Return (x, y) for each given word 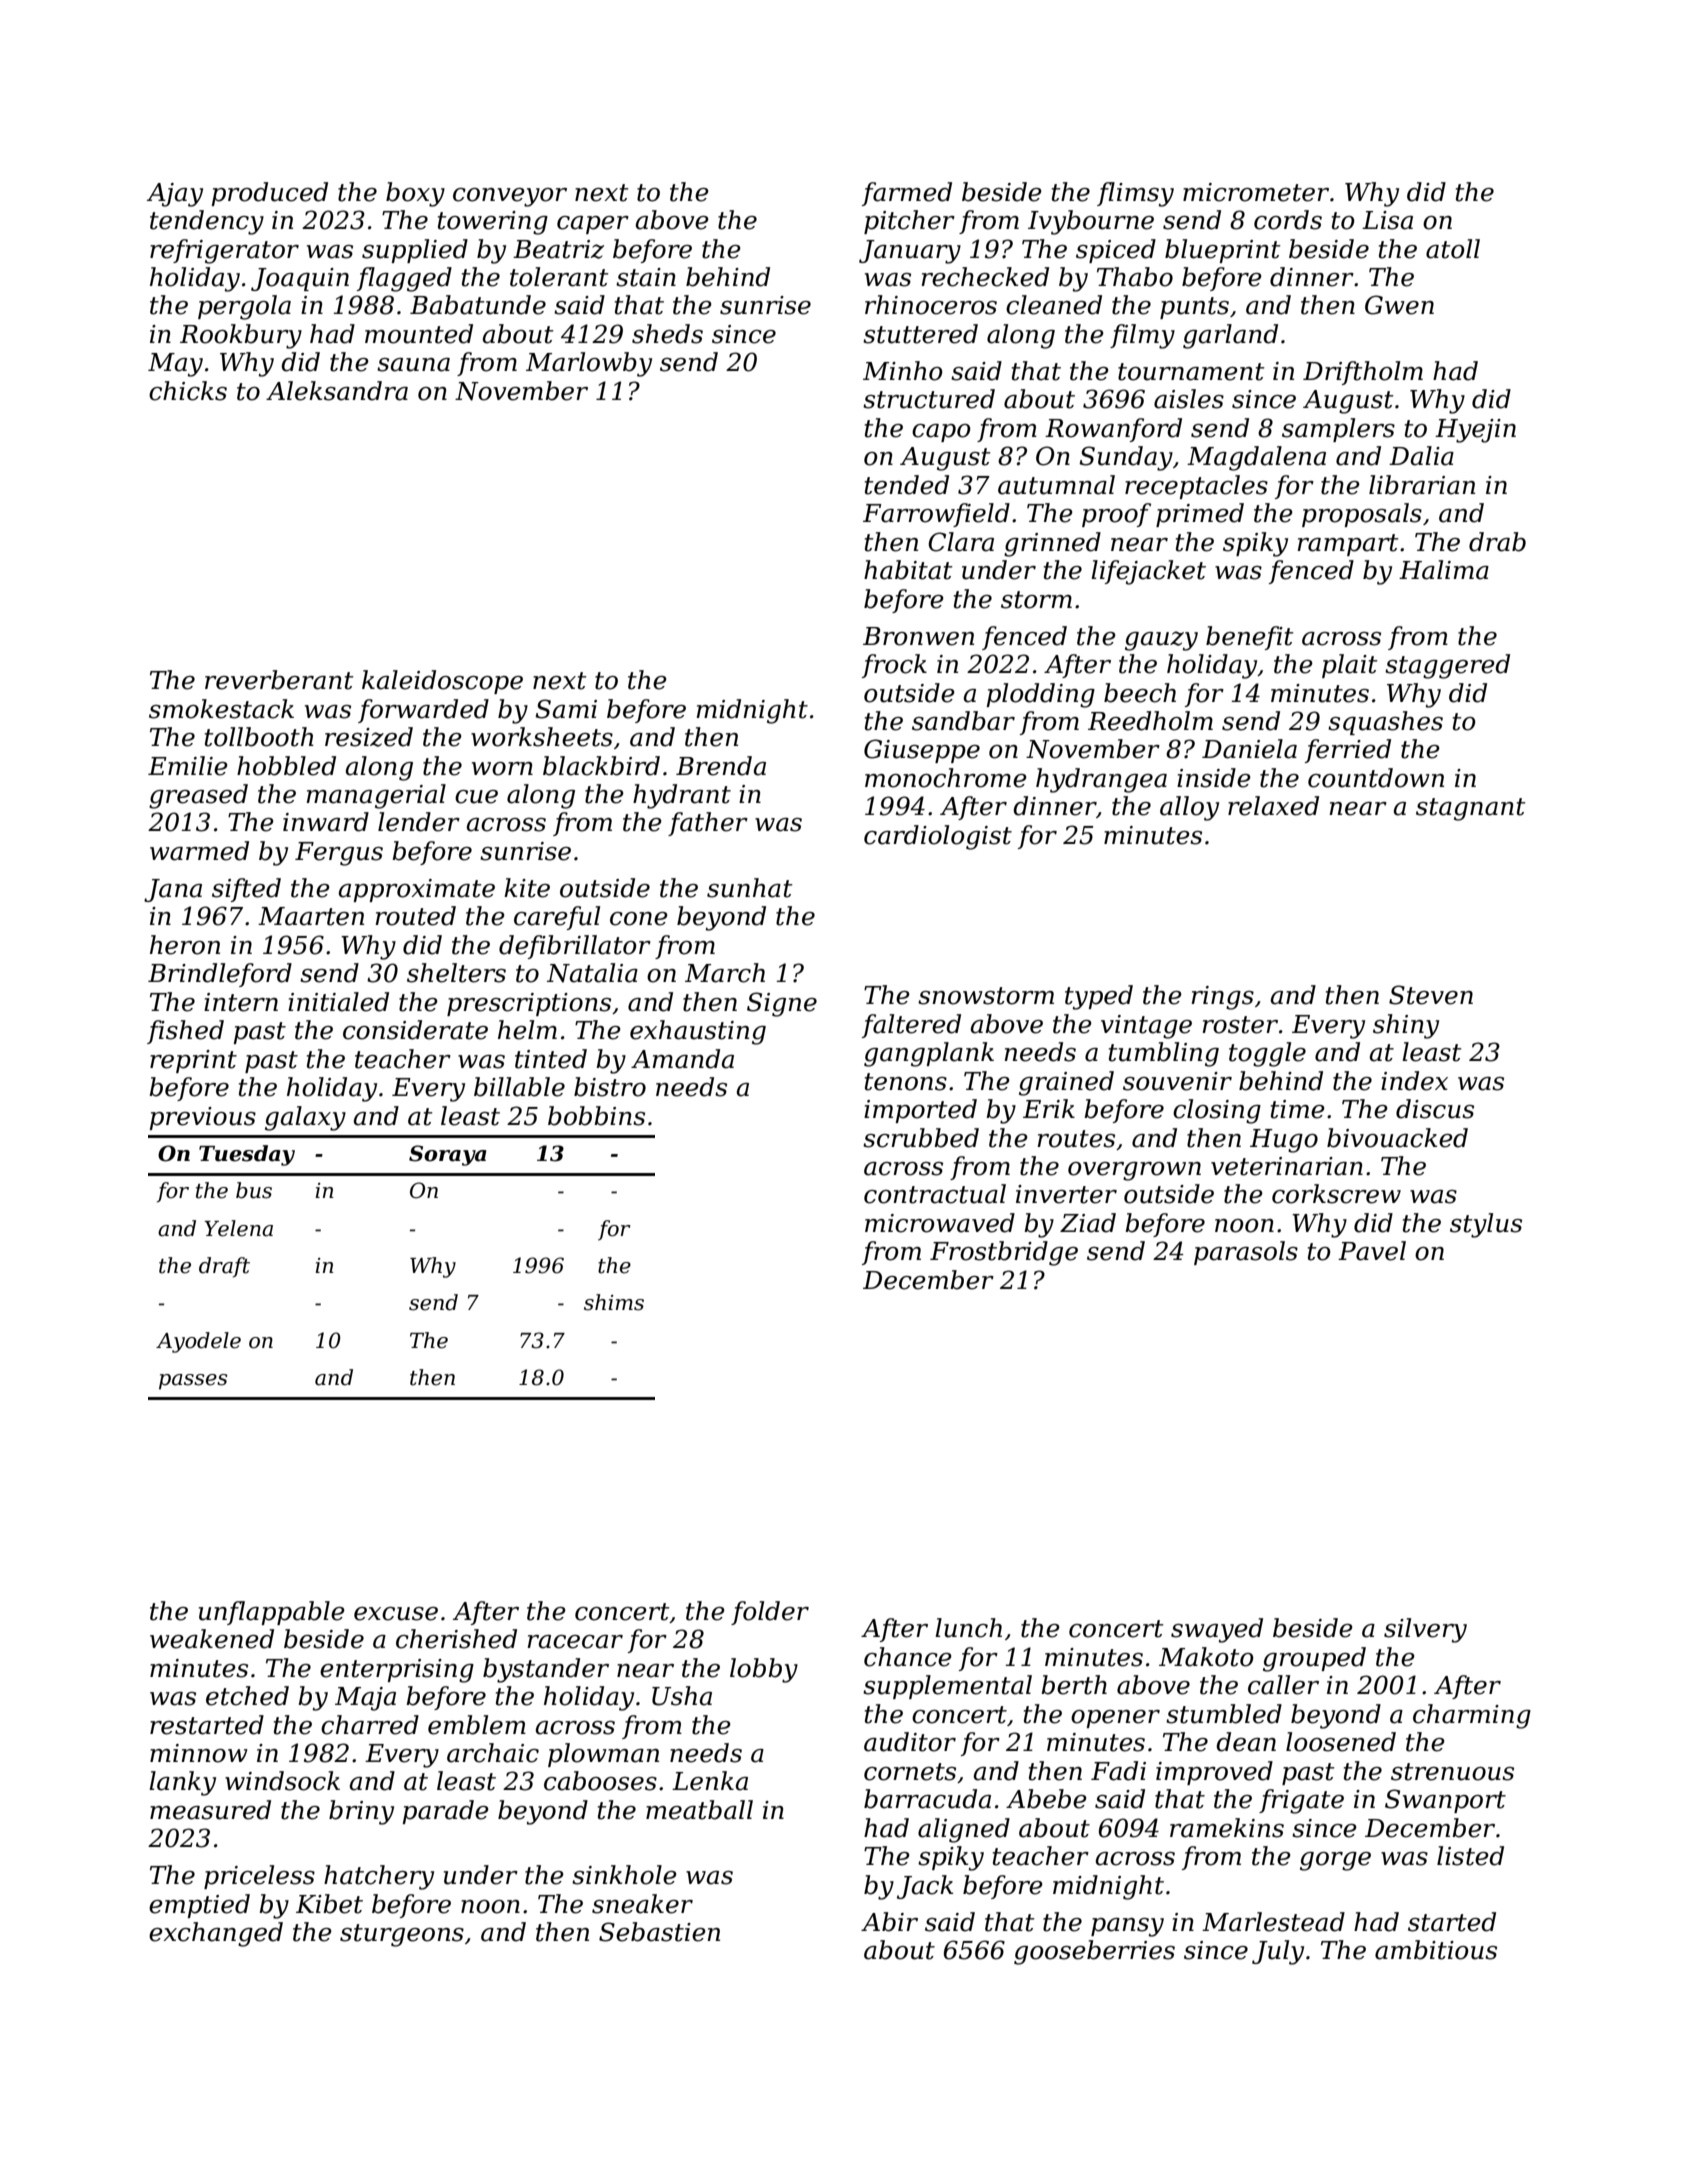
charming (1472, 1716)
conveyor (510, 197)
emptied (199, 1906)
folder (770, 1613)
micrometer (1256, 192)
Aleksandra (337, 391)
